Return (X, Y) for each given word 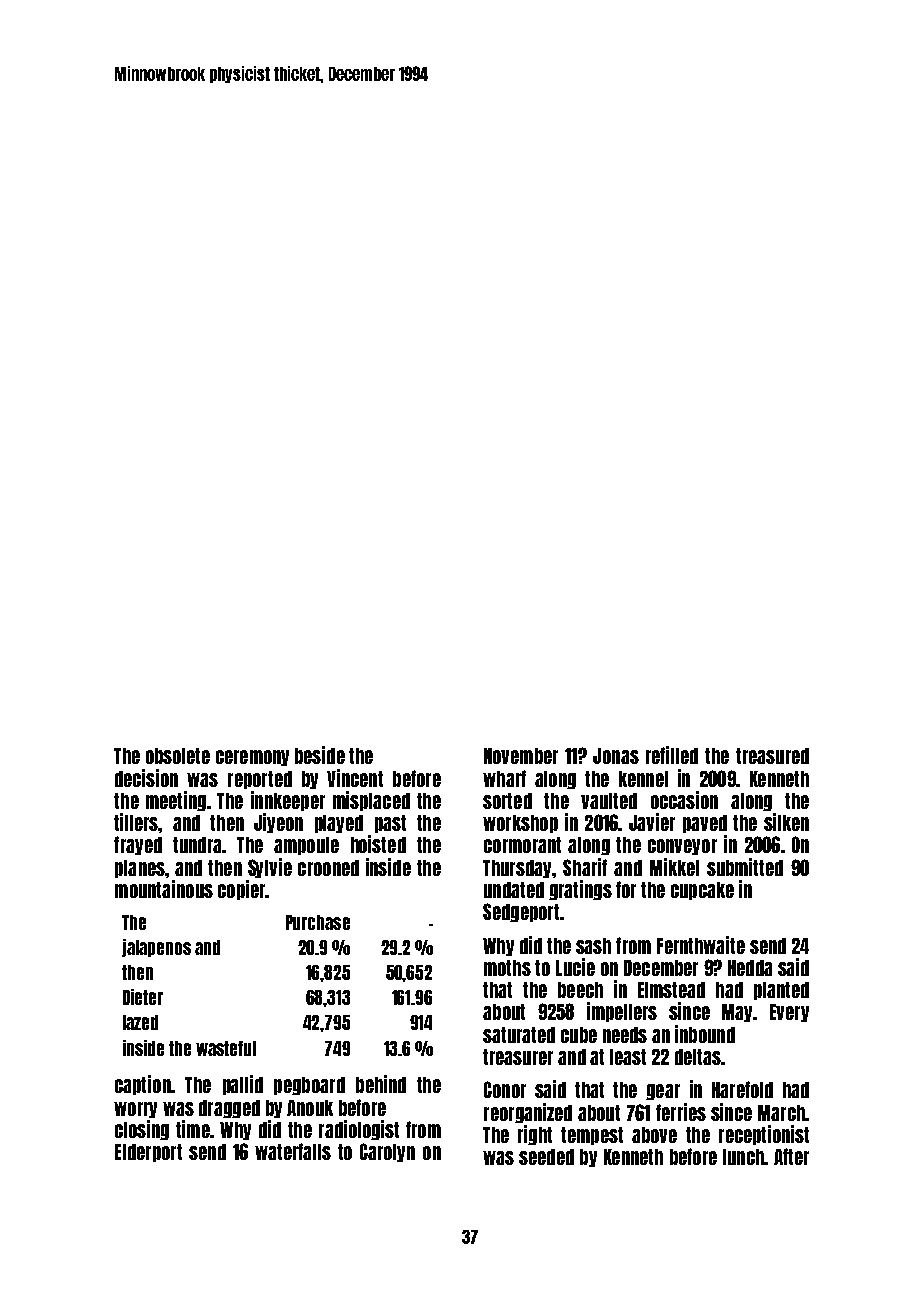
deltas (698, 1057)
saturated (519, 1035)
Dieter (143, 997)
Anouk (310, 1108)
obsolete (178, 756)
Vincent (355, 778)
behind (381, 1084)
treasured (772, 756)
